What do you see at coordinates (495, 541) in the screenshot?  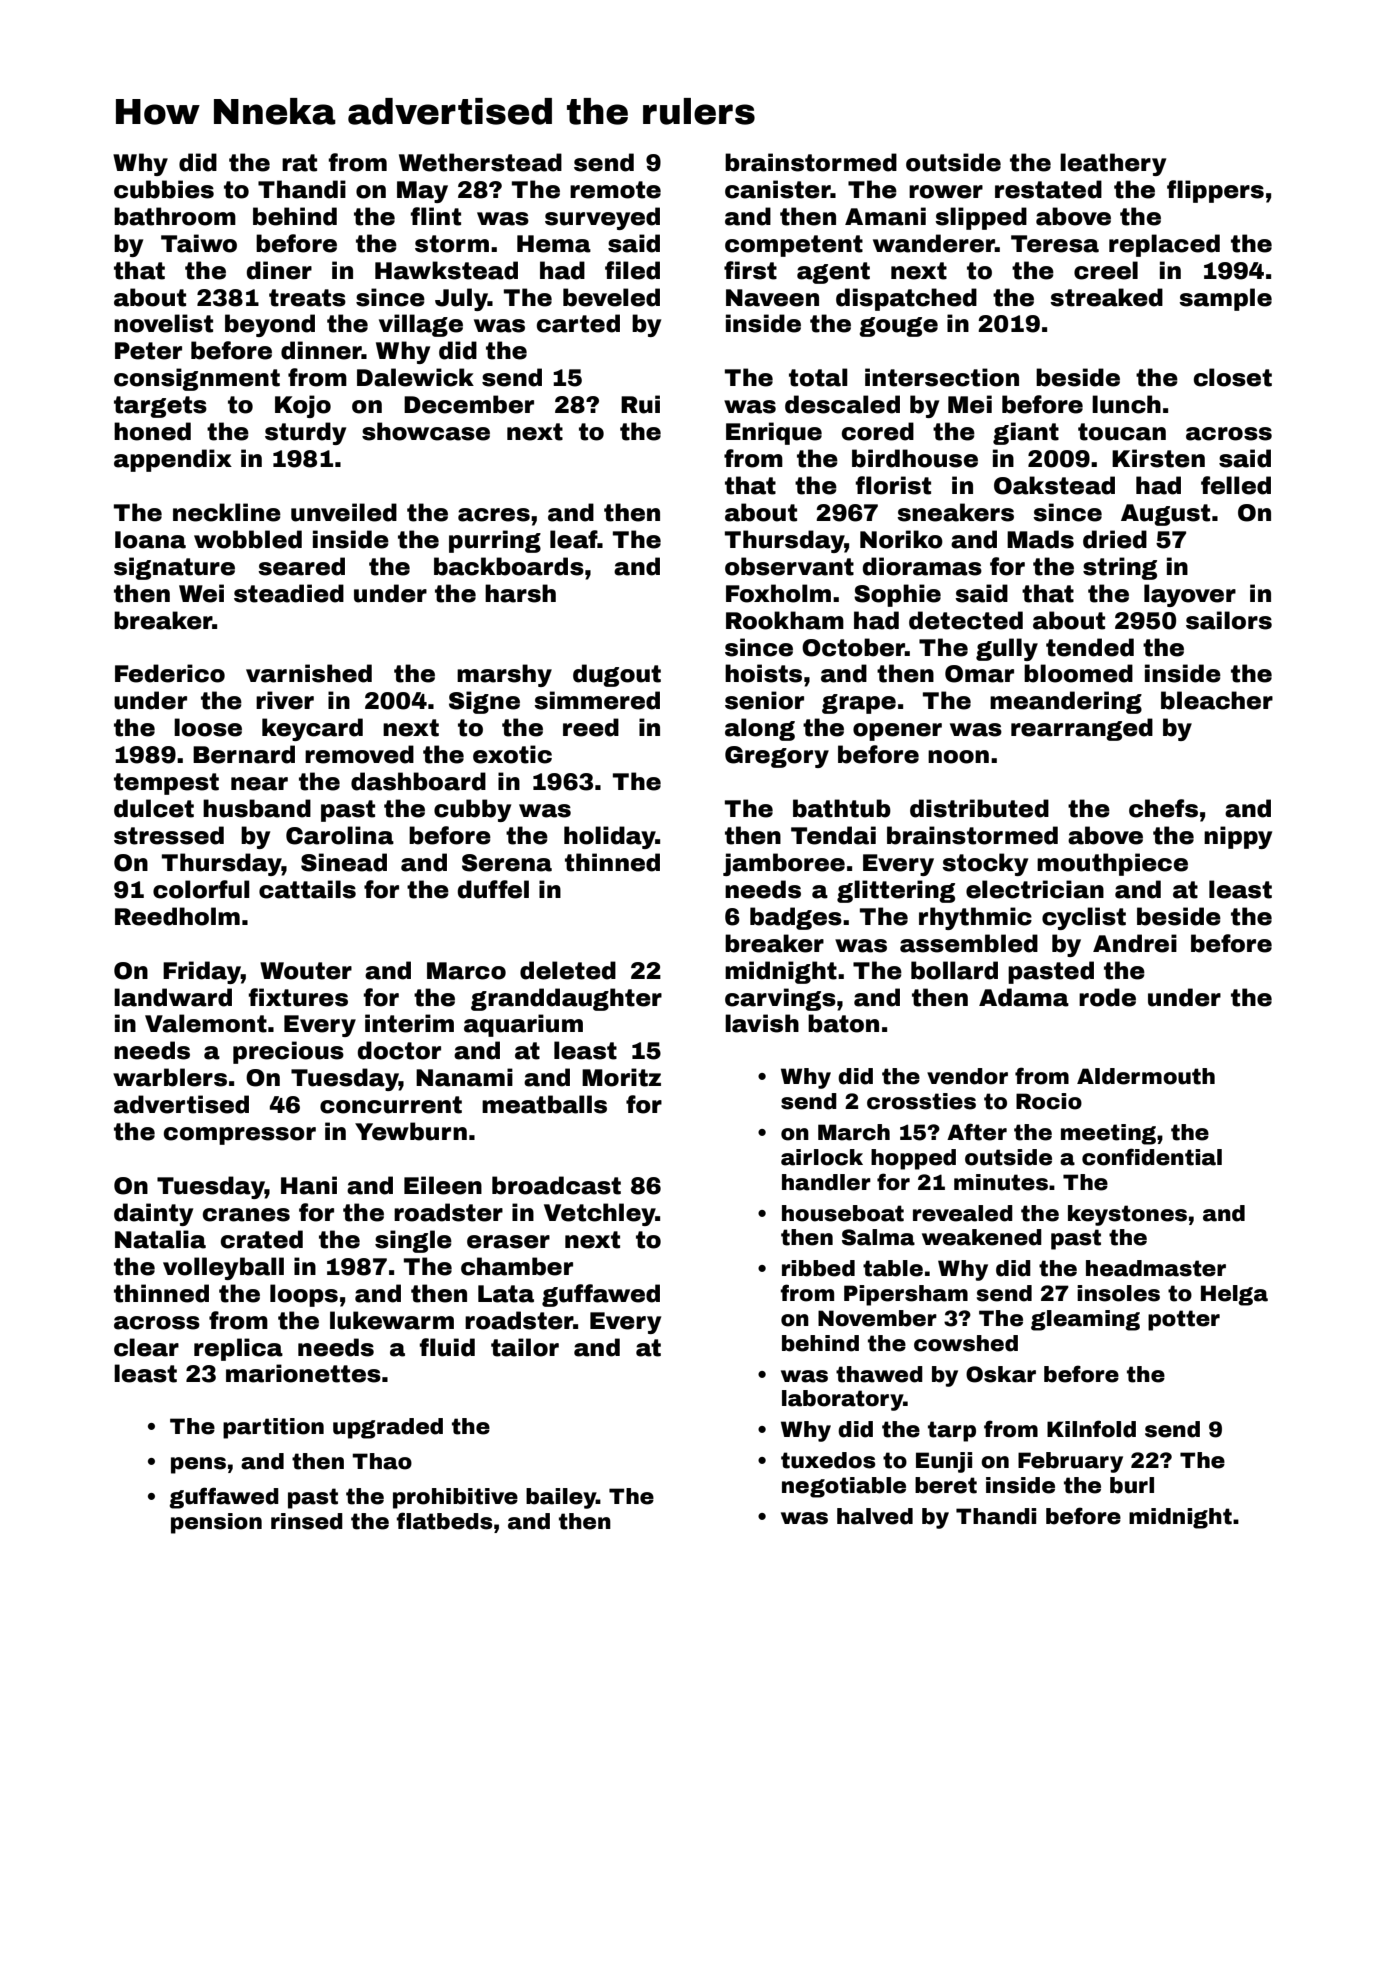 I see `purring` at bounding box center [495, 541].
